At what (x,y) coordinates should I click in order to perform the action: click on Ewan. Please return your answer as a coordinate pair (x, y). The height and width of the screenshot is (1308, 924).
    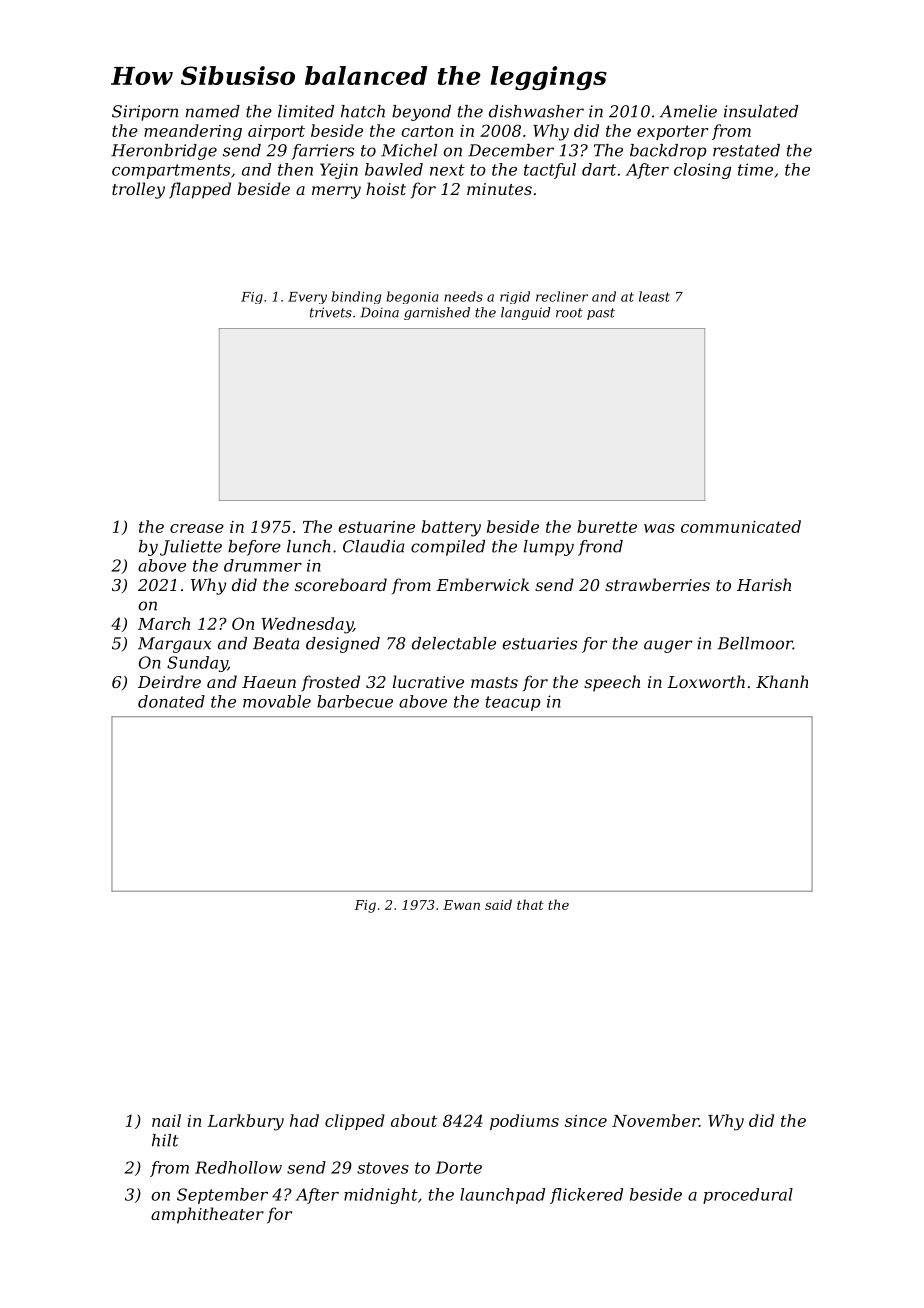
    Looking at the image, I should click on (461, 905).
